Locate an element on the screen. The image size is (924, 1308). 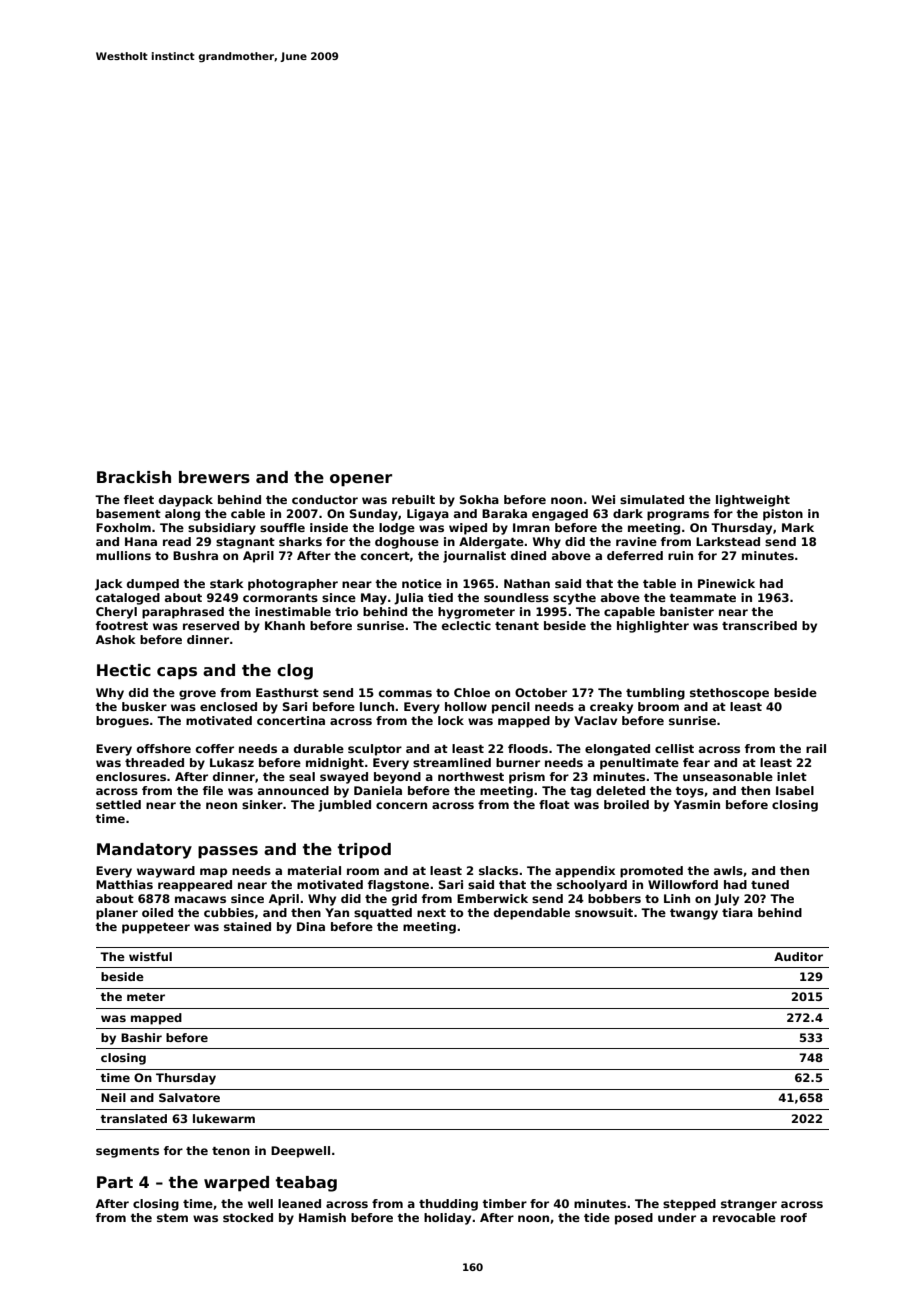
roof is located at coordinates (794, 1217).
